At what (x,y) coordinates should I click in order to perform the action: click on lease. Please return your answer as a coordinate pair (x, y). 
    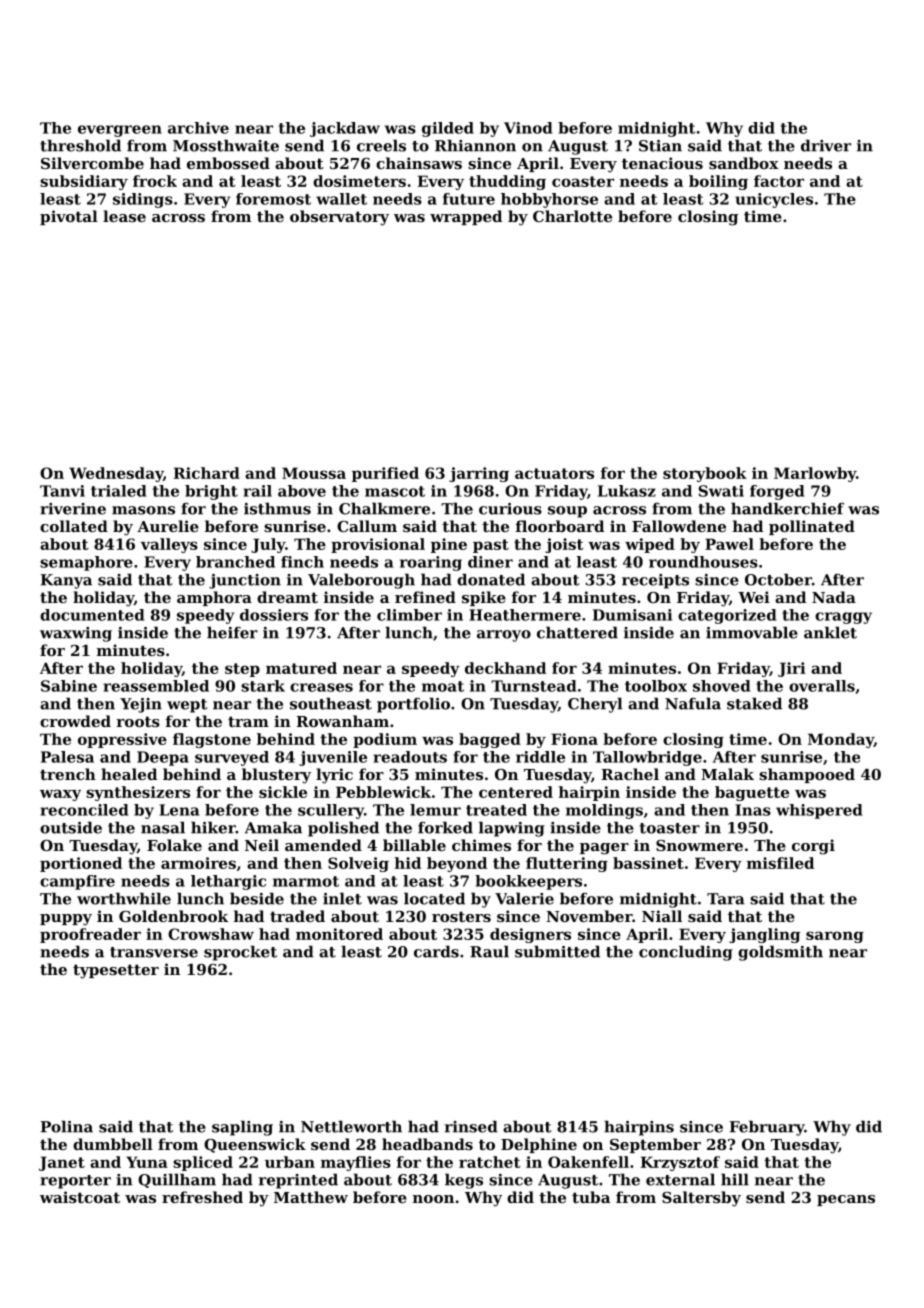
    Looking at the image, I should click on (124, 216).
